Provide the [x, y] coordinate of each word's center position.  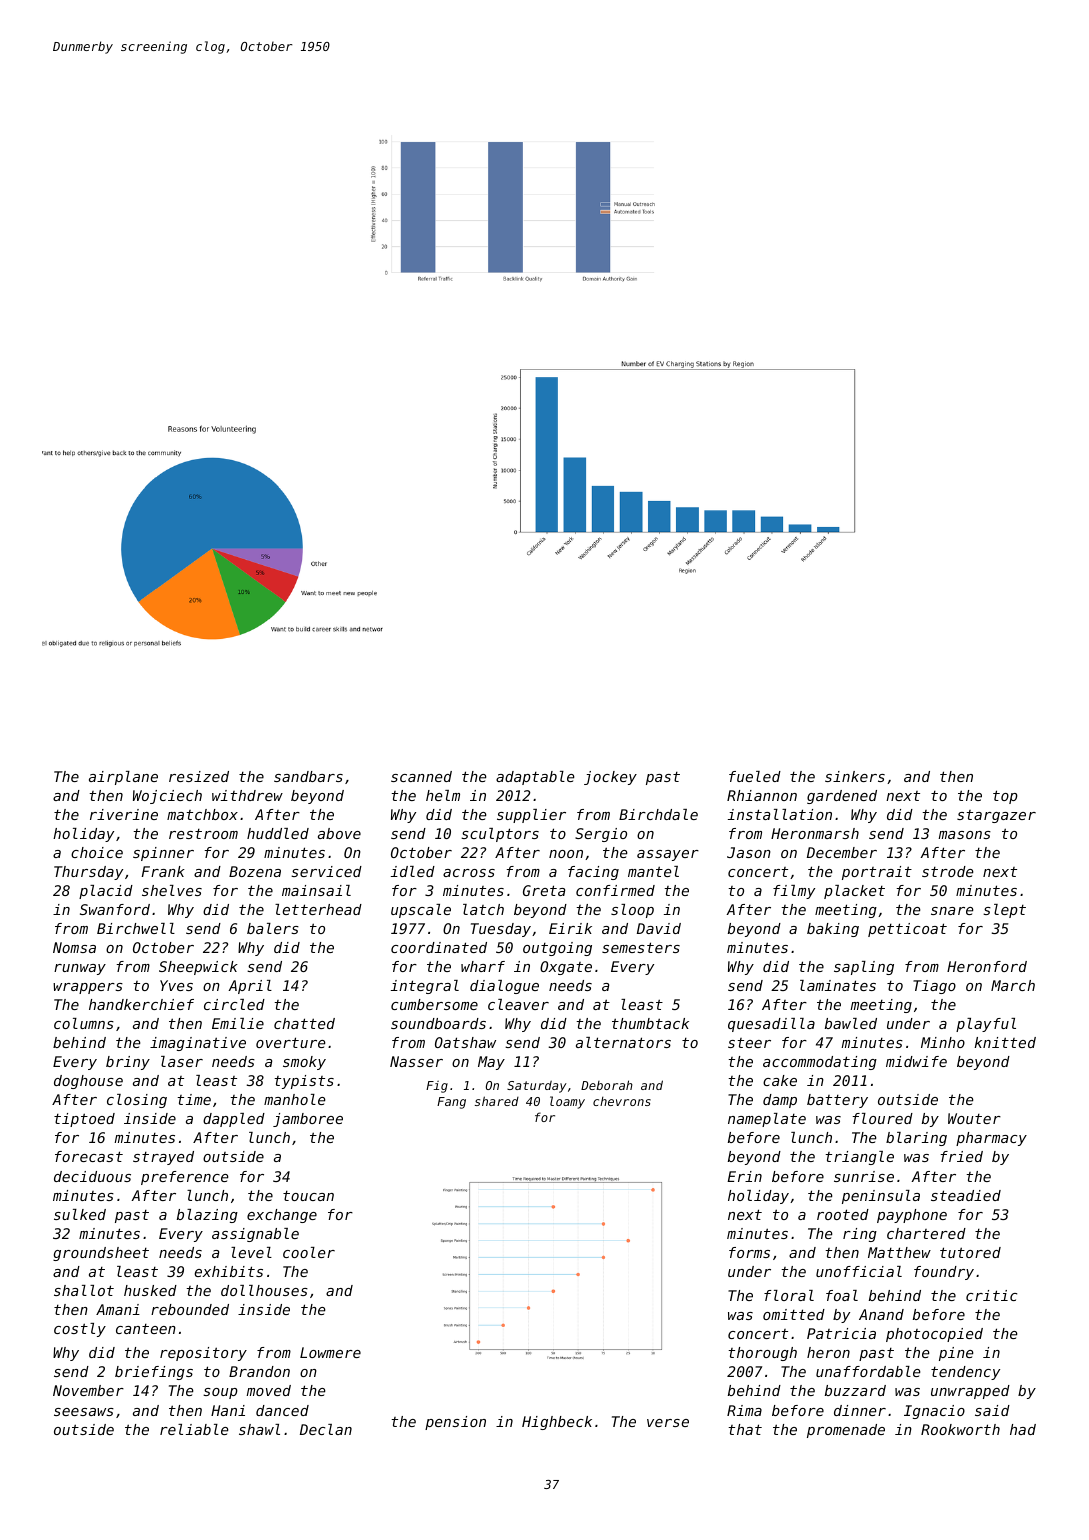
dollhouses [264, 1290]
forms [749, 1252]
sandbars [308, 776]
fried [961, 1156]
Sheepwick [198, 968]
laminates [838, 985]
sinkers [855, 776]
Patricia [841, 1333]
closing [137, 1101]
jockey [610, 778]
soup [220, 1393]
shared [497, 1101]
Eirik [570, 928]
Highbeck [557, 1423]
